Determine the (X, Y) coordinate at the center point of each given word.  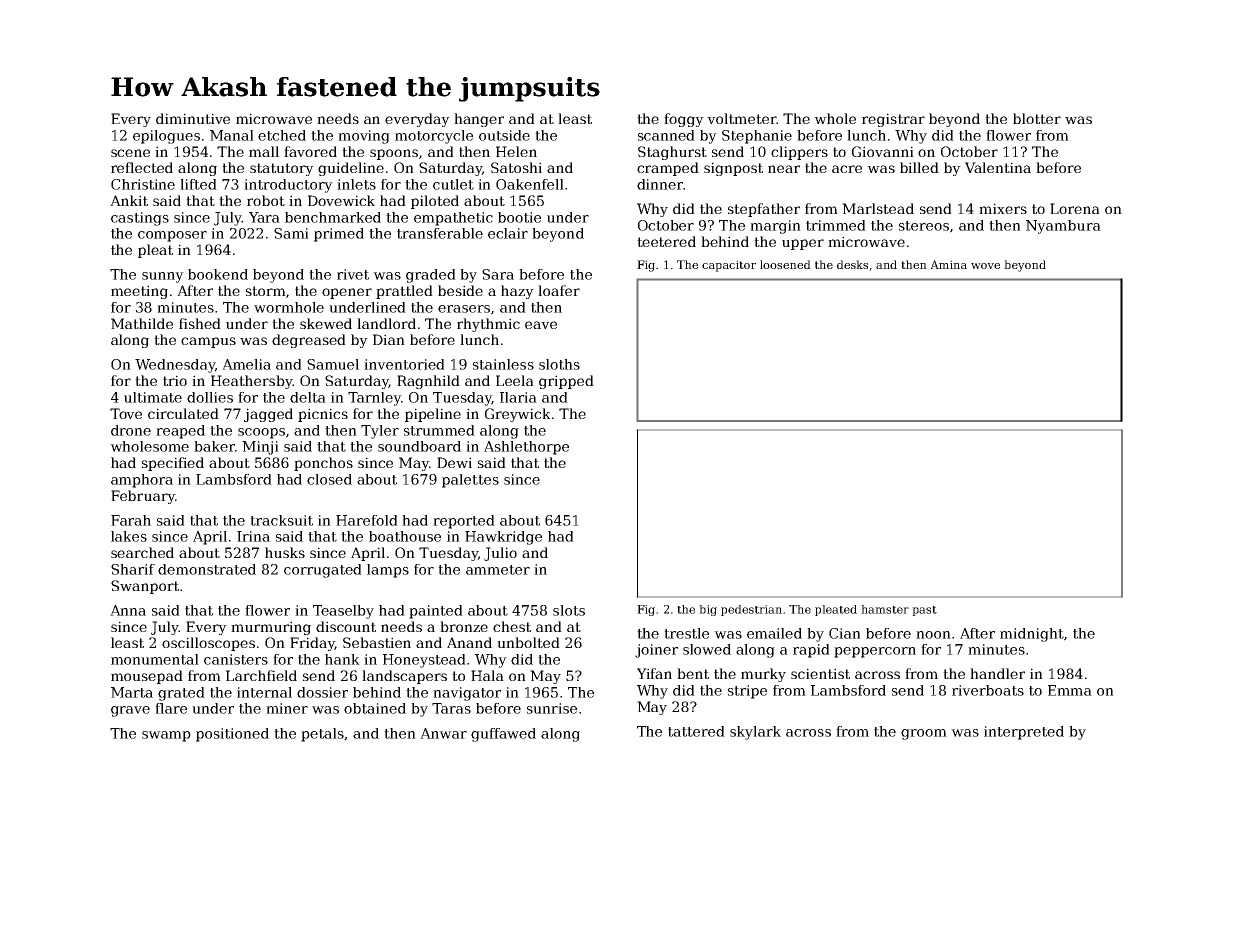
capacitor (729, 266)
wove (985, 266)
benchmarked (333, 217)
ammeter (498, 570)
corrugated (323, 571)
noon (933, 635)
